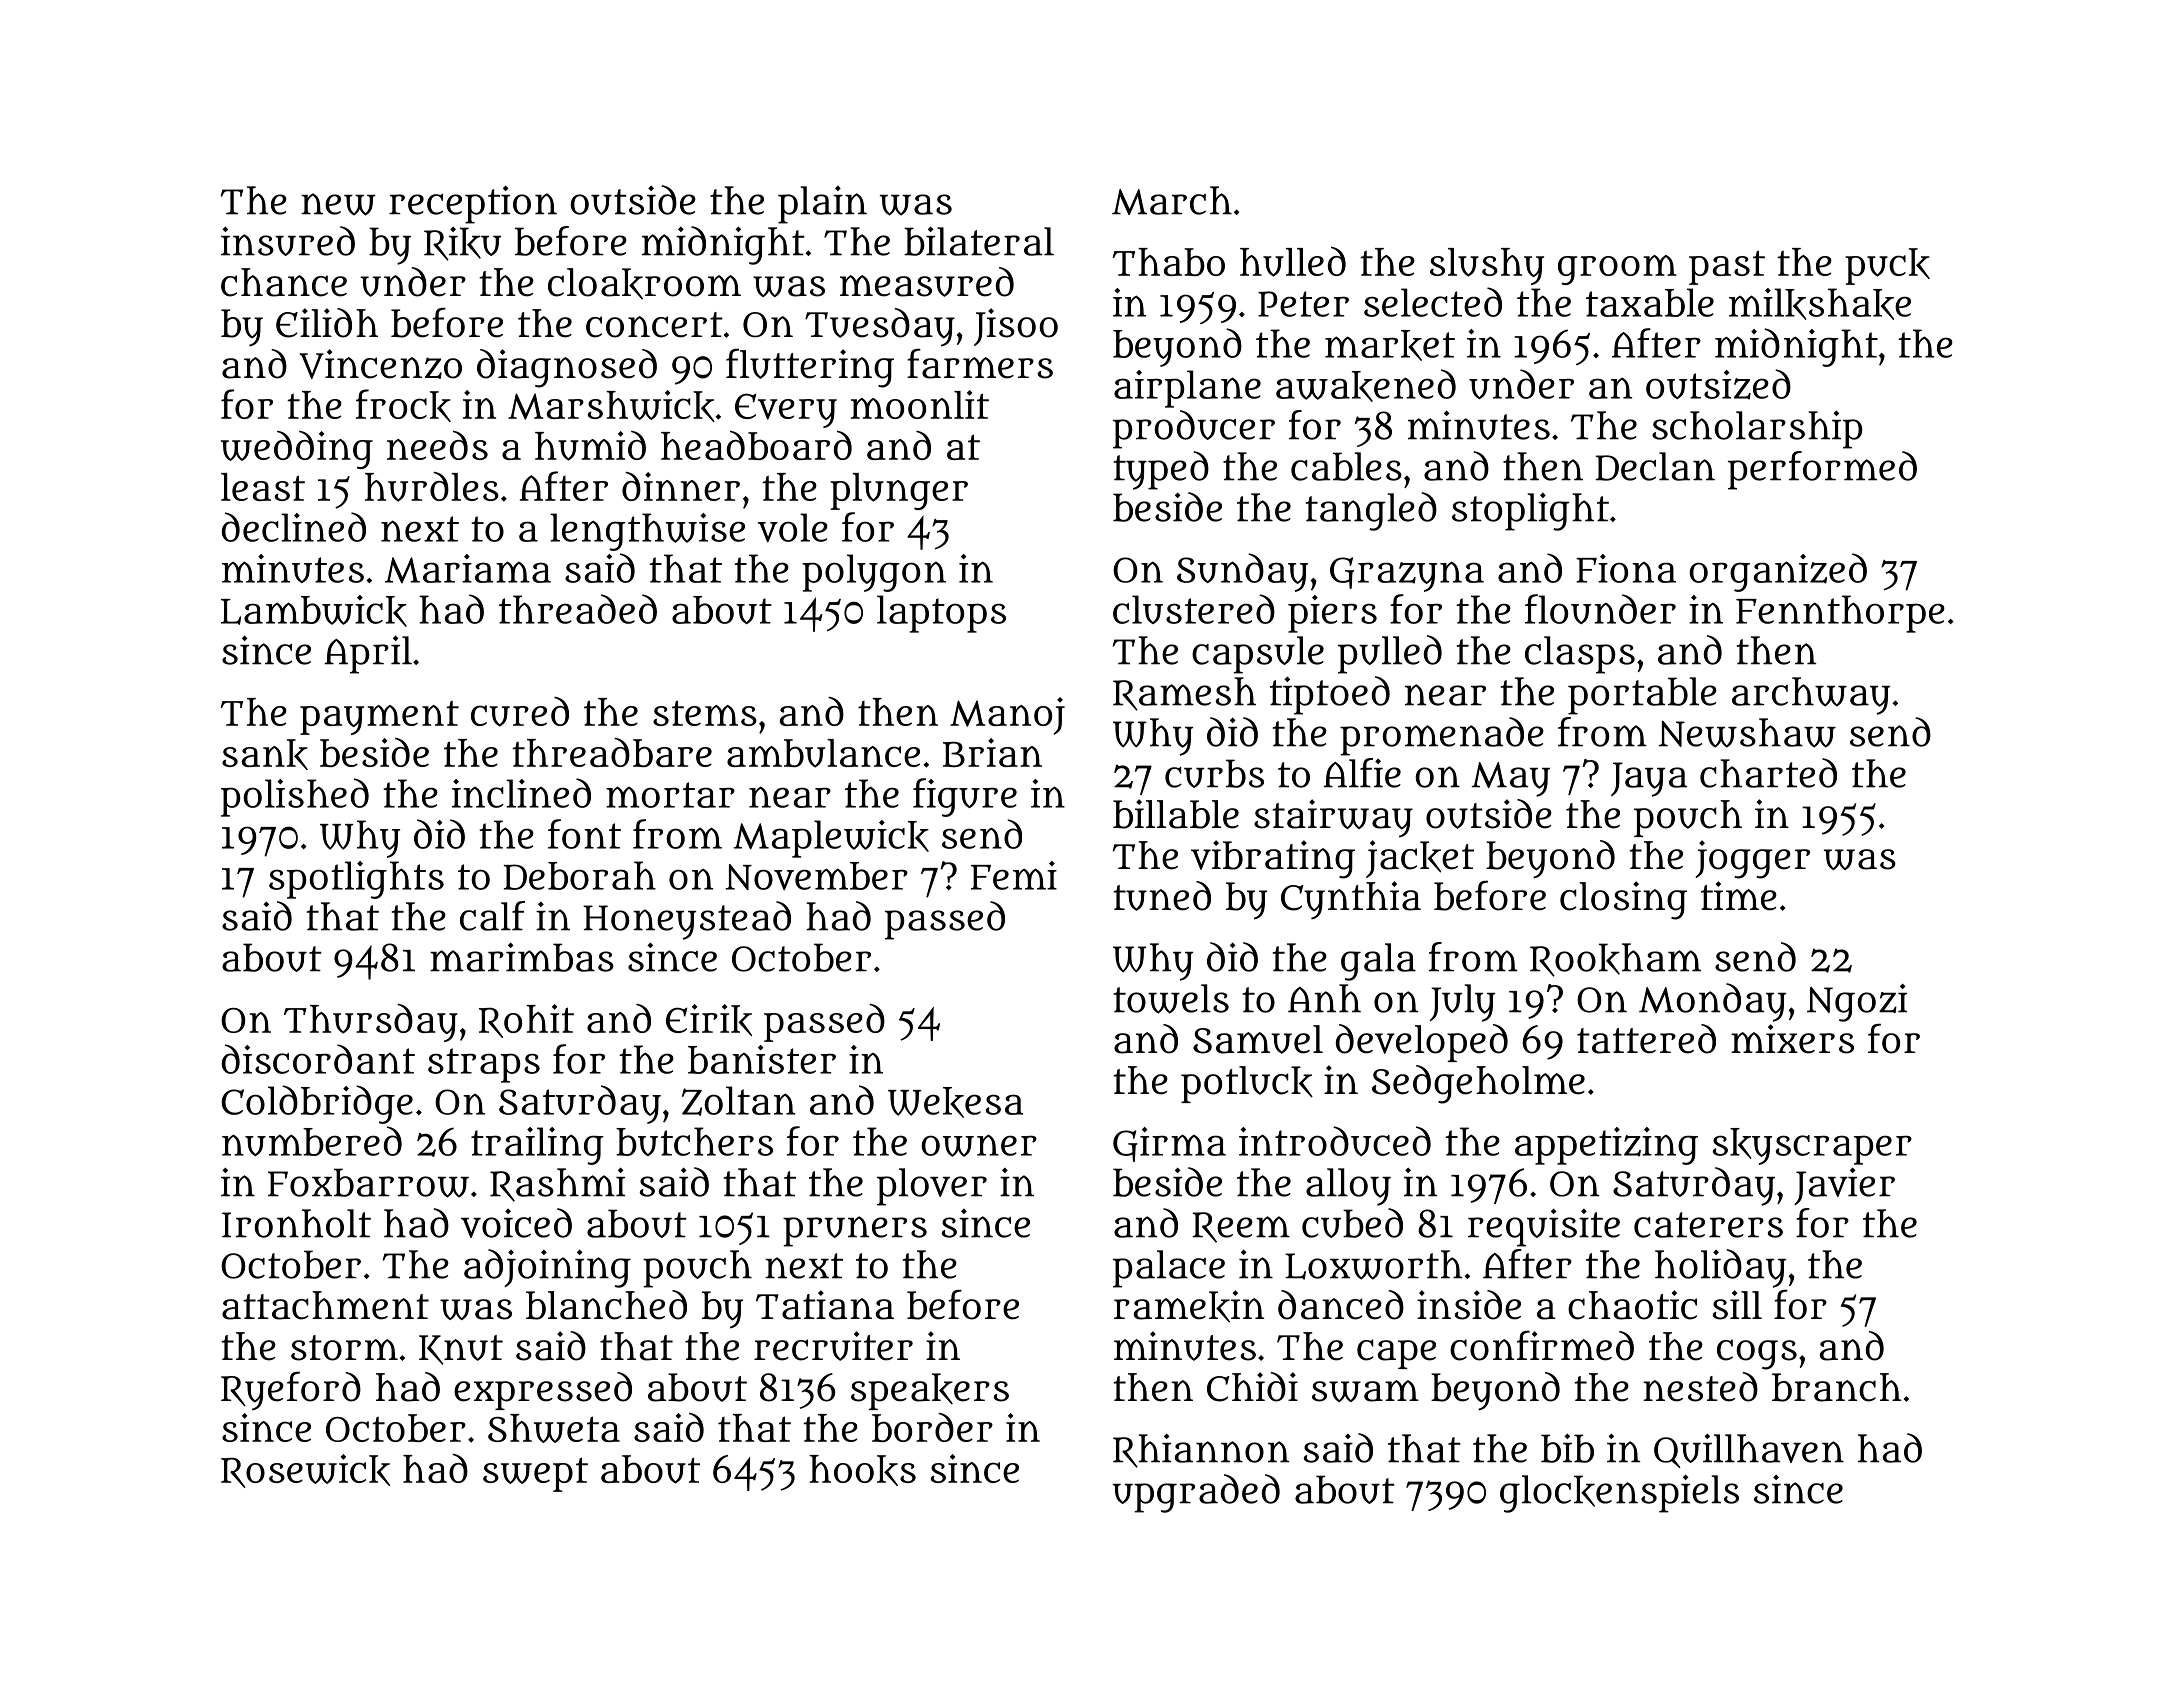 The width and height of the screenshot is (2178, 1683). I want to click on jacket, so click(1420, 859).
